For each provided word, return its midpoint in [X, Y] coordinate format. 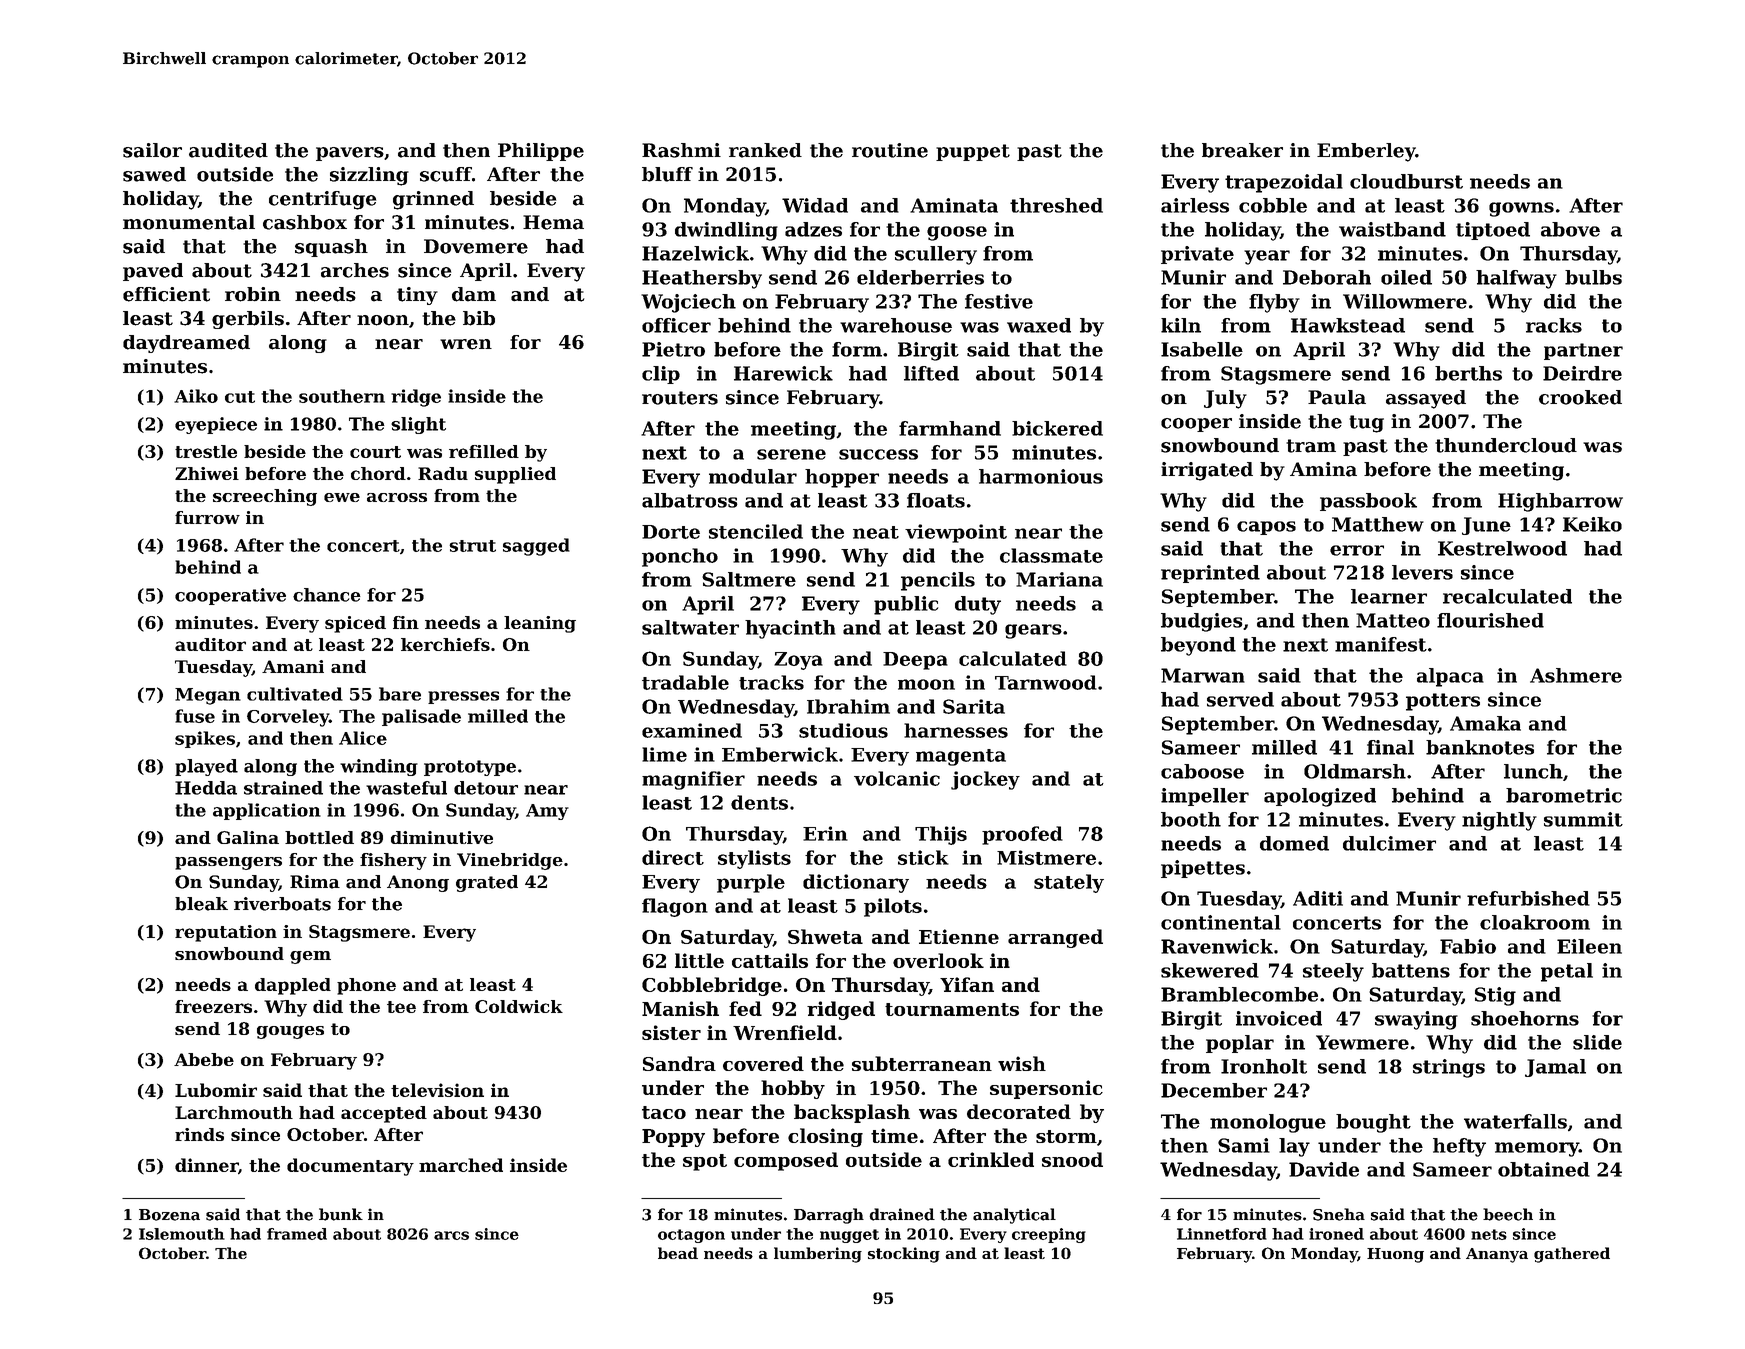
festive [999, 301]
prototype [470, 768]
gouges [290, 1032]
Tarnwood [1046, 682]
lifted [931, 373]
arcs [451, 1235]
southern [342, 396]
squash [331, 248]
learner [1389, 596]
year [1267, 257]
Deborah [1327, 277]
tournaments [952, 1009]
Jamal [1555, 1068]
